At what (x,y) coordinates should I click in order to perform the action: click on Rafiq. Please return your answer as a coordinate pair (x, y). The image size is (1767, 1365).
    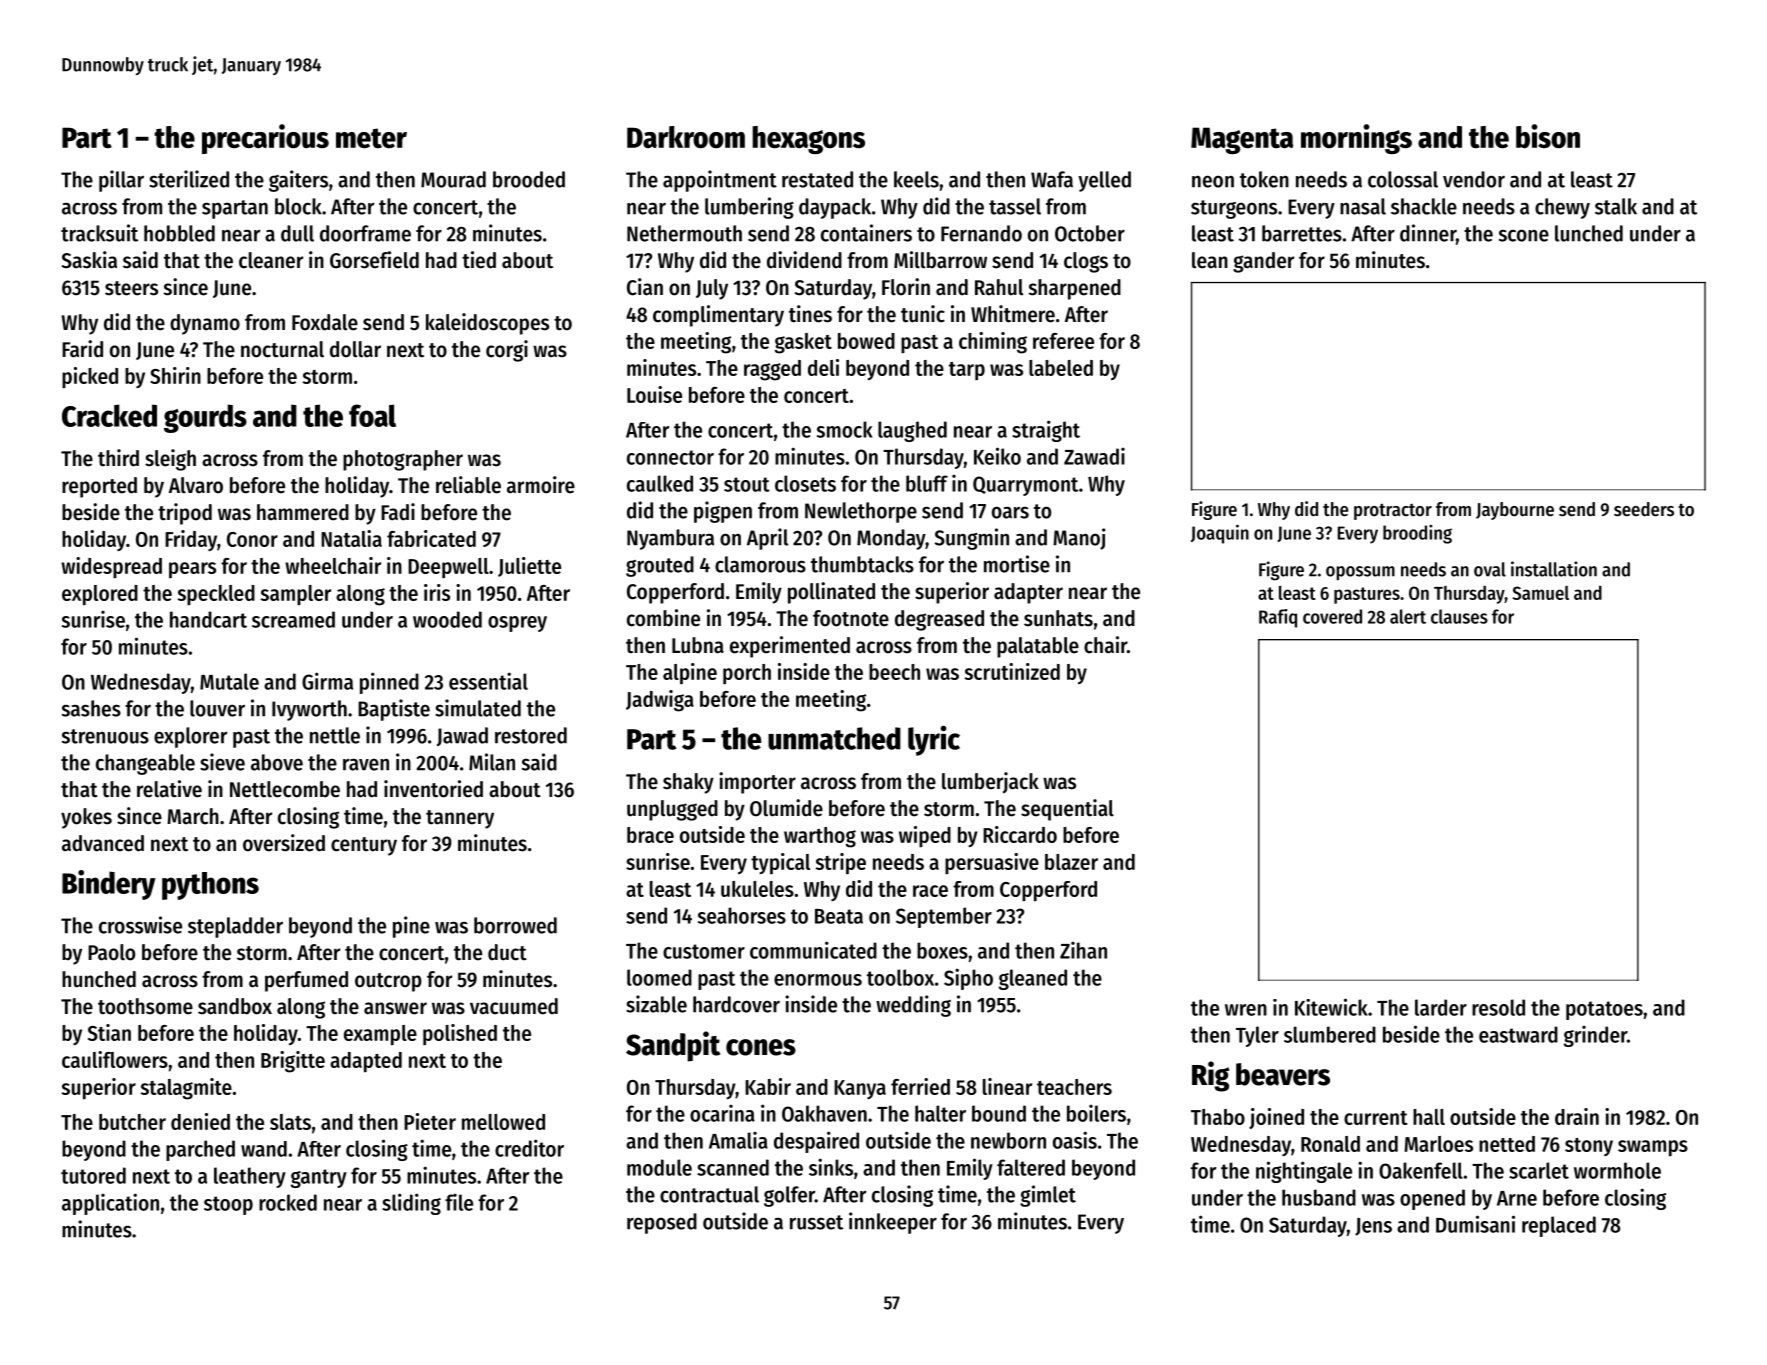
    Looking at the image, I should click on (1278, 618).
